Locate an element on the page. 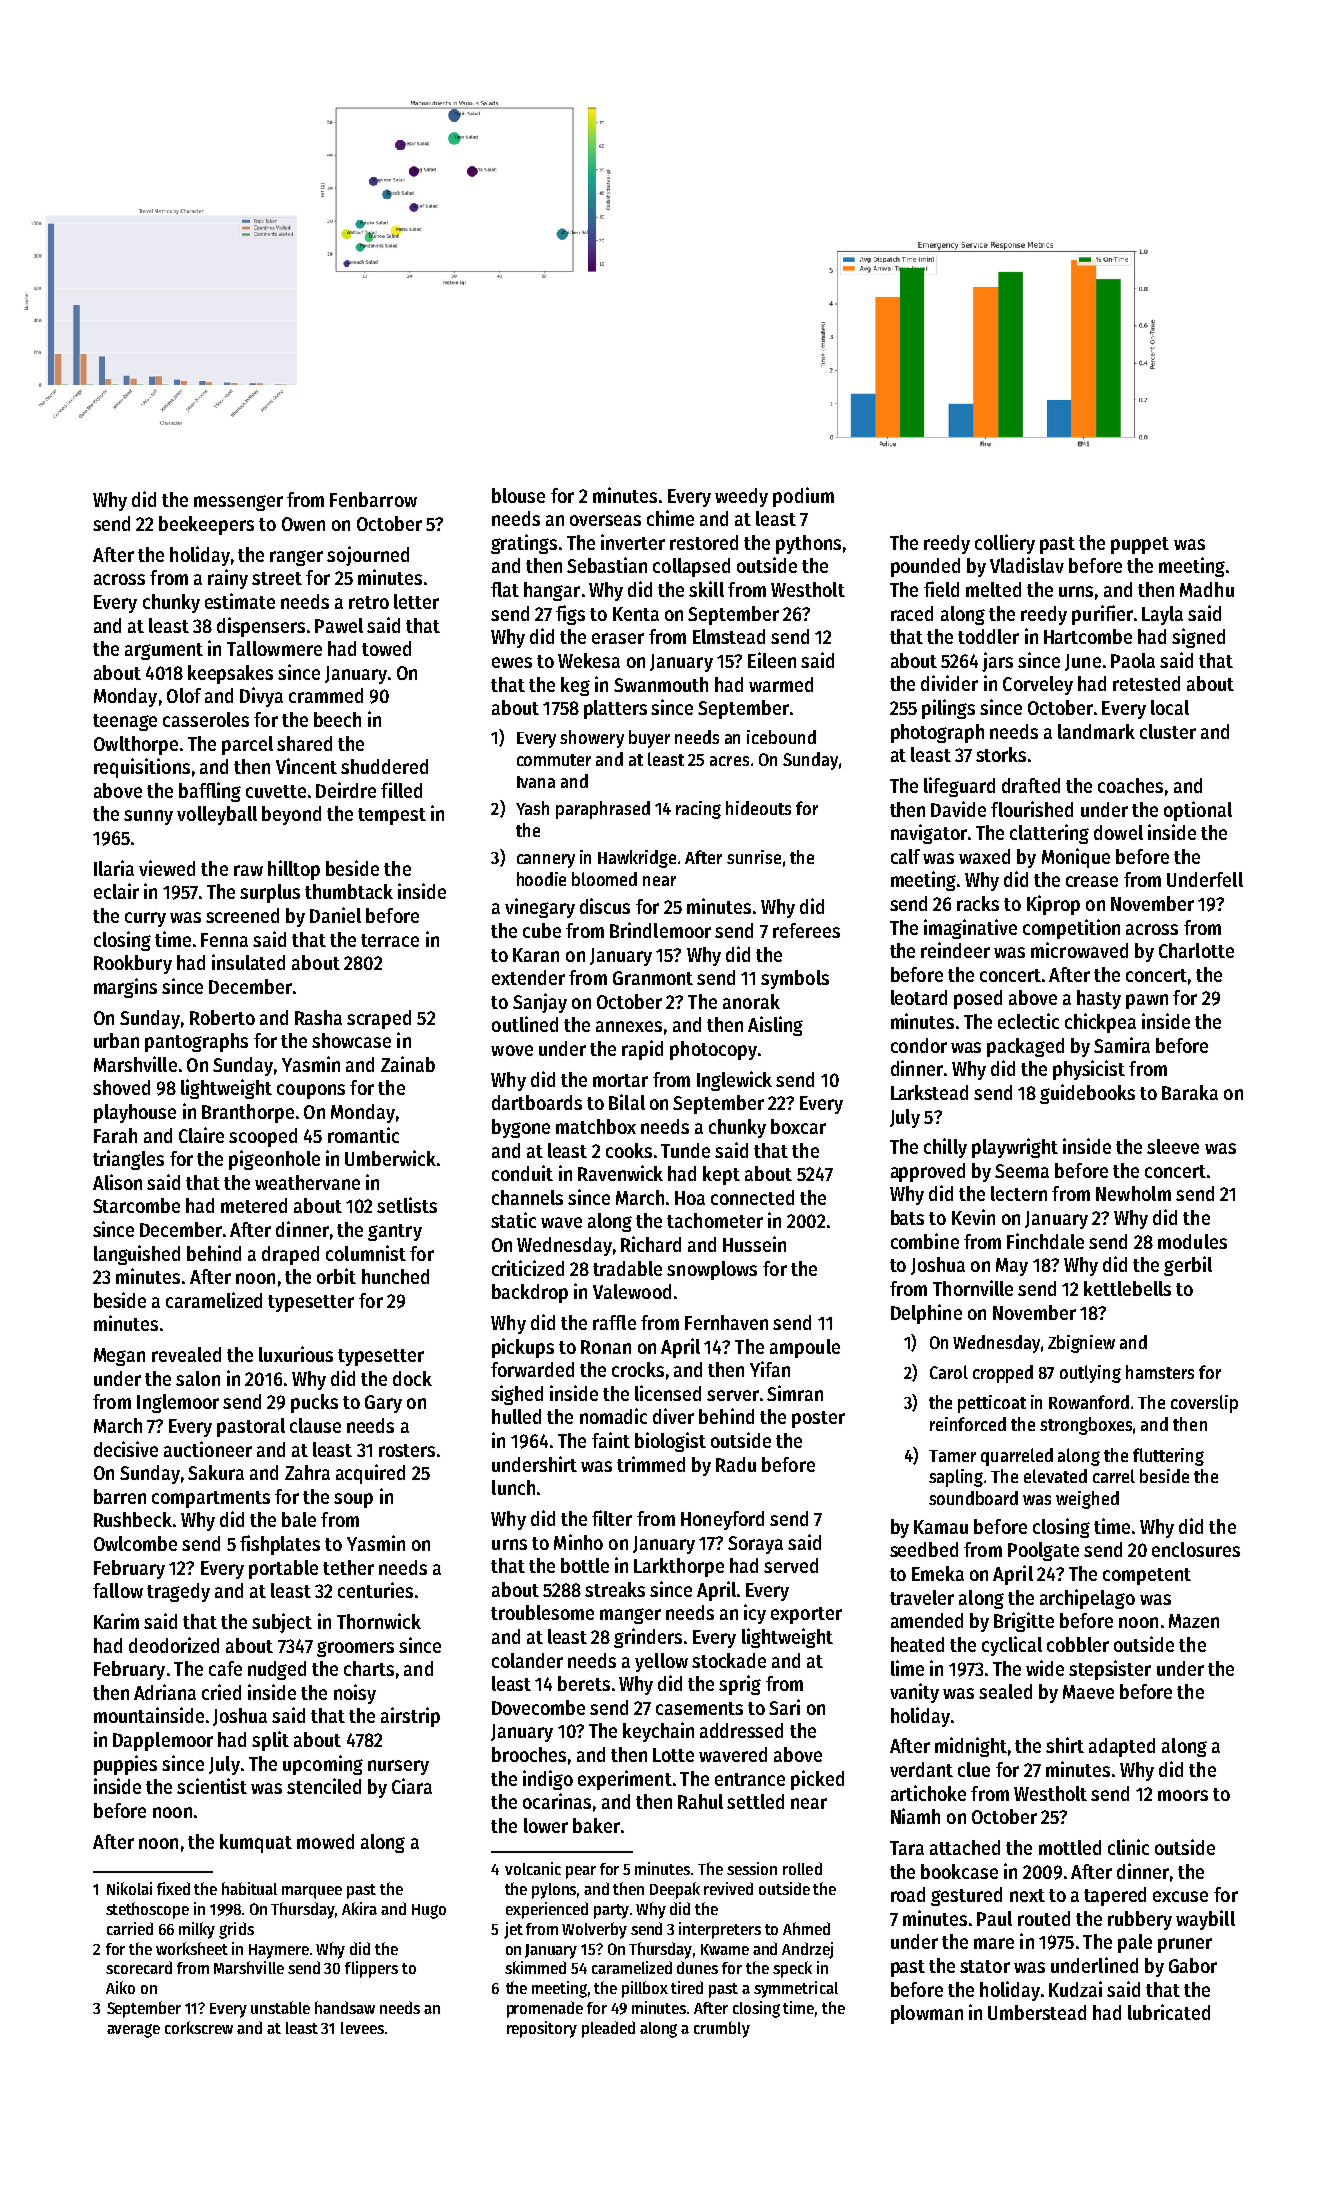 Image resolution: width=1338 pixels, height=2204 pixels. teenage is located at coordinates (125, 722).
